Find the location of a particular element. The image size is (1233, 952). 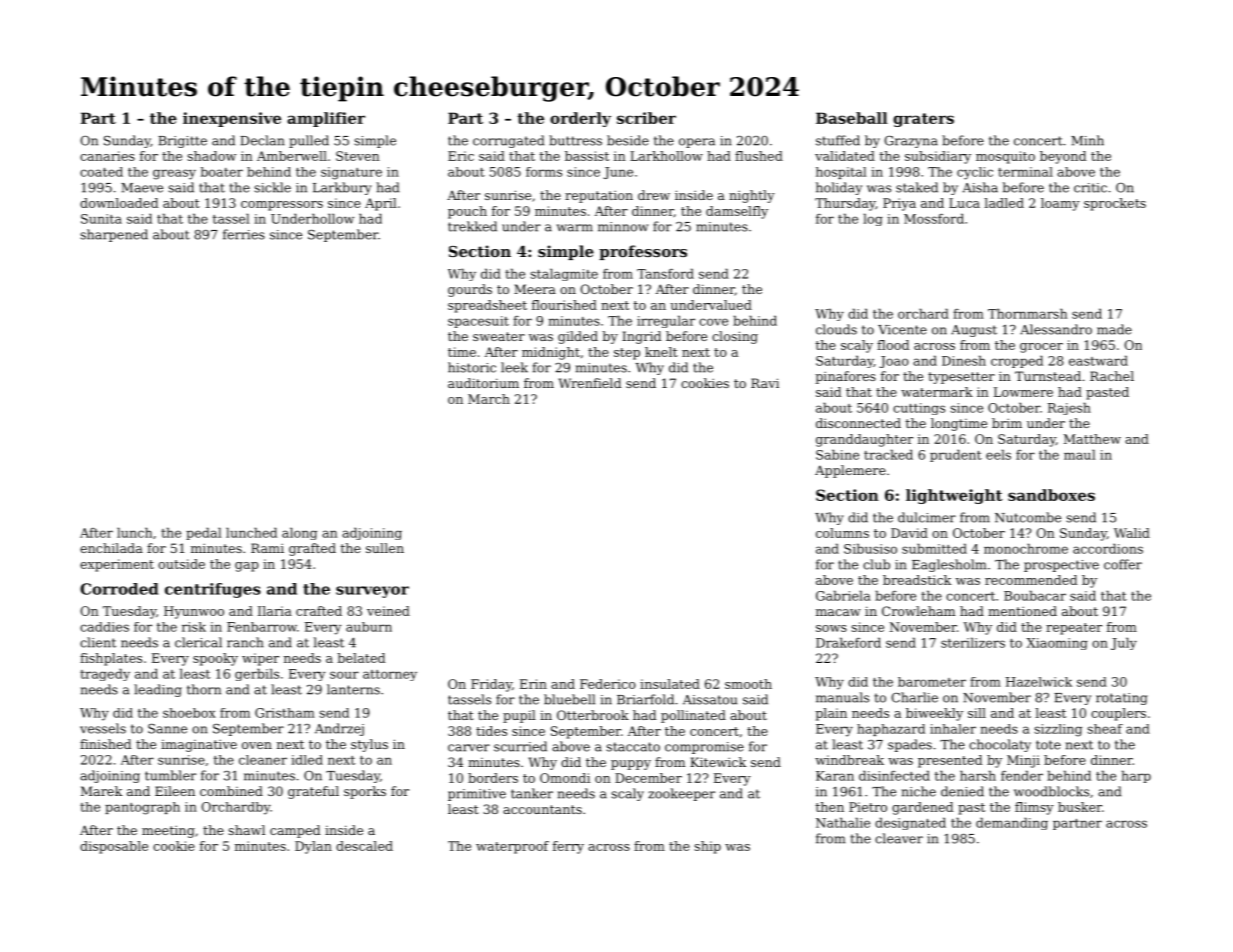

ferries is located at coordinates (244, 234).
